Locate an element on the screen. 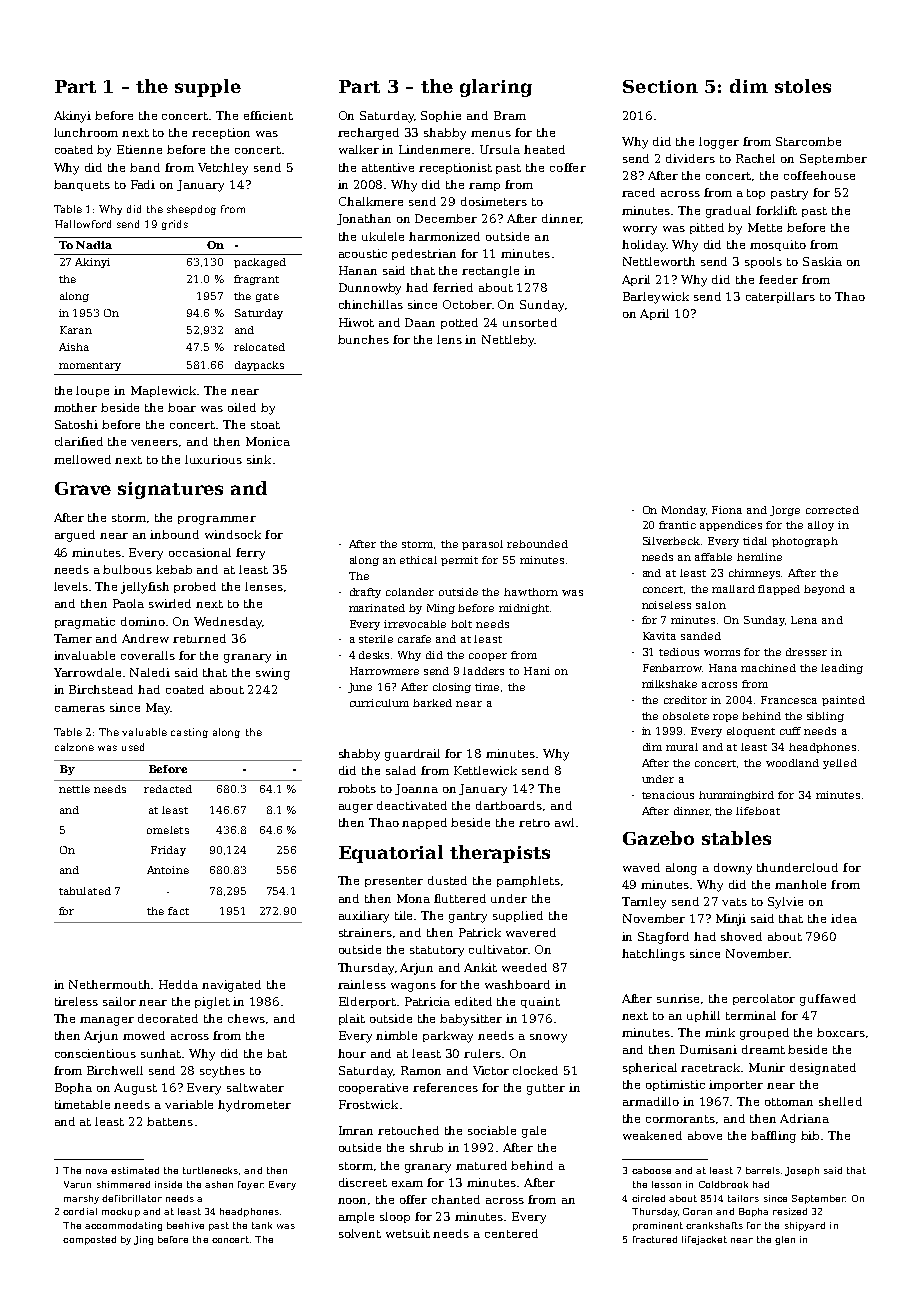 This screenshot has height=1308, width=924. ferry is located at coordinates (250, 554).
